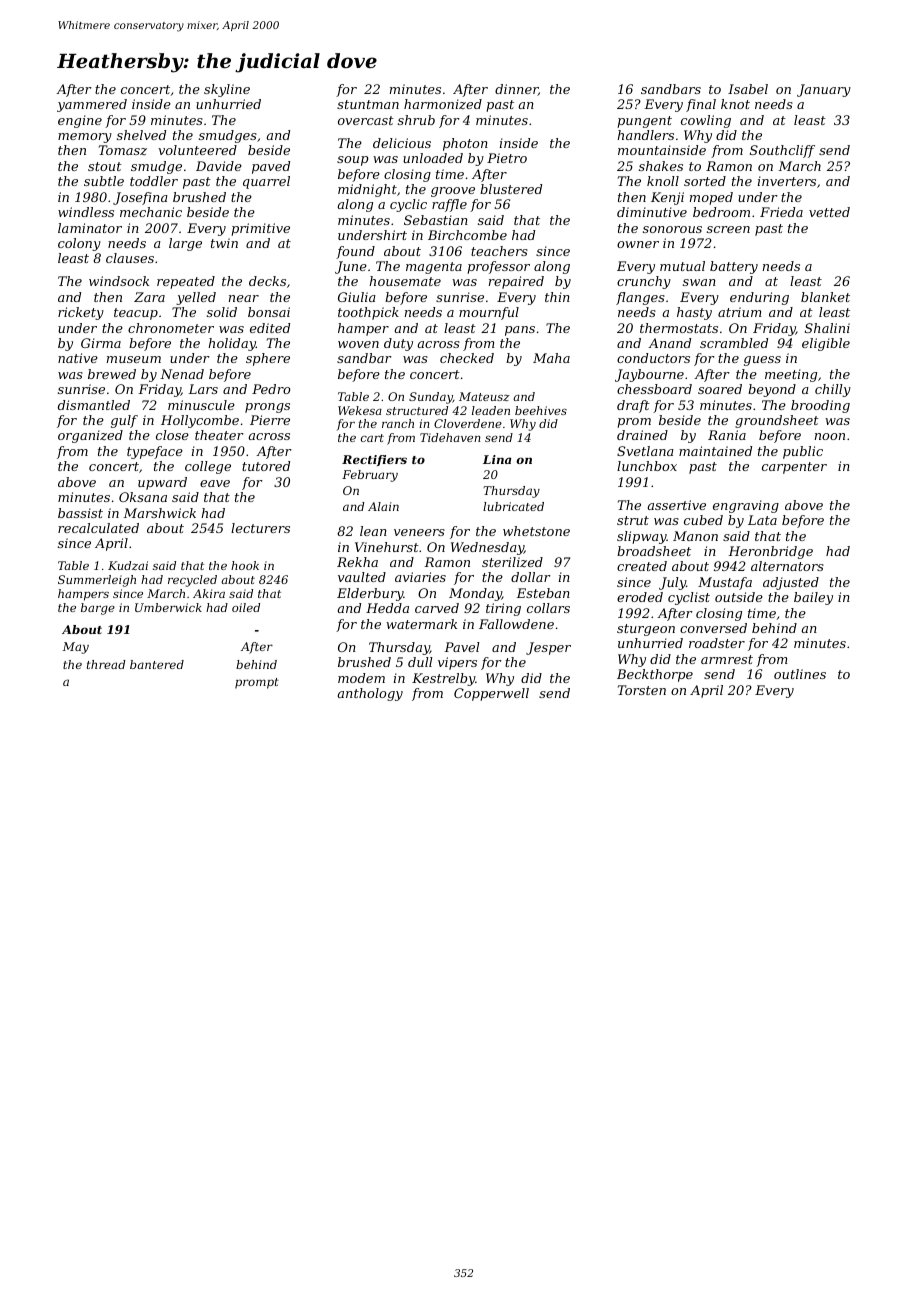  What do you see at coordinates (748, 89) in the screenshot?
I see `Isabel` at bounding box center [748, 89].
